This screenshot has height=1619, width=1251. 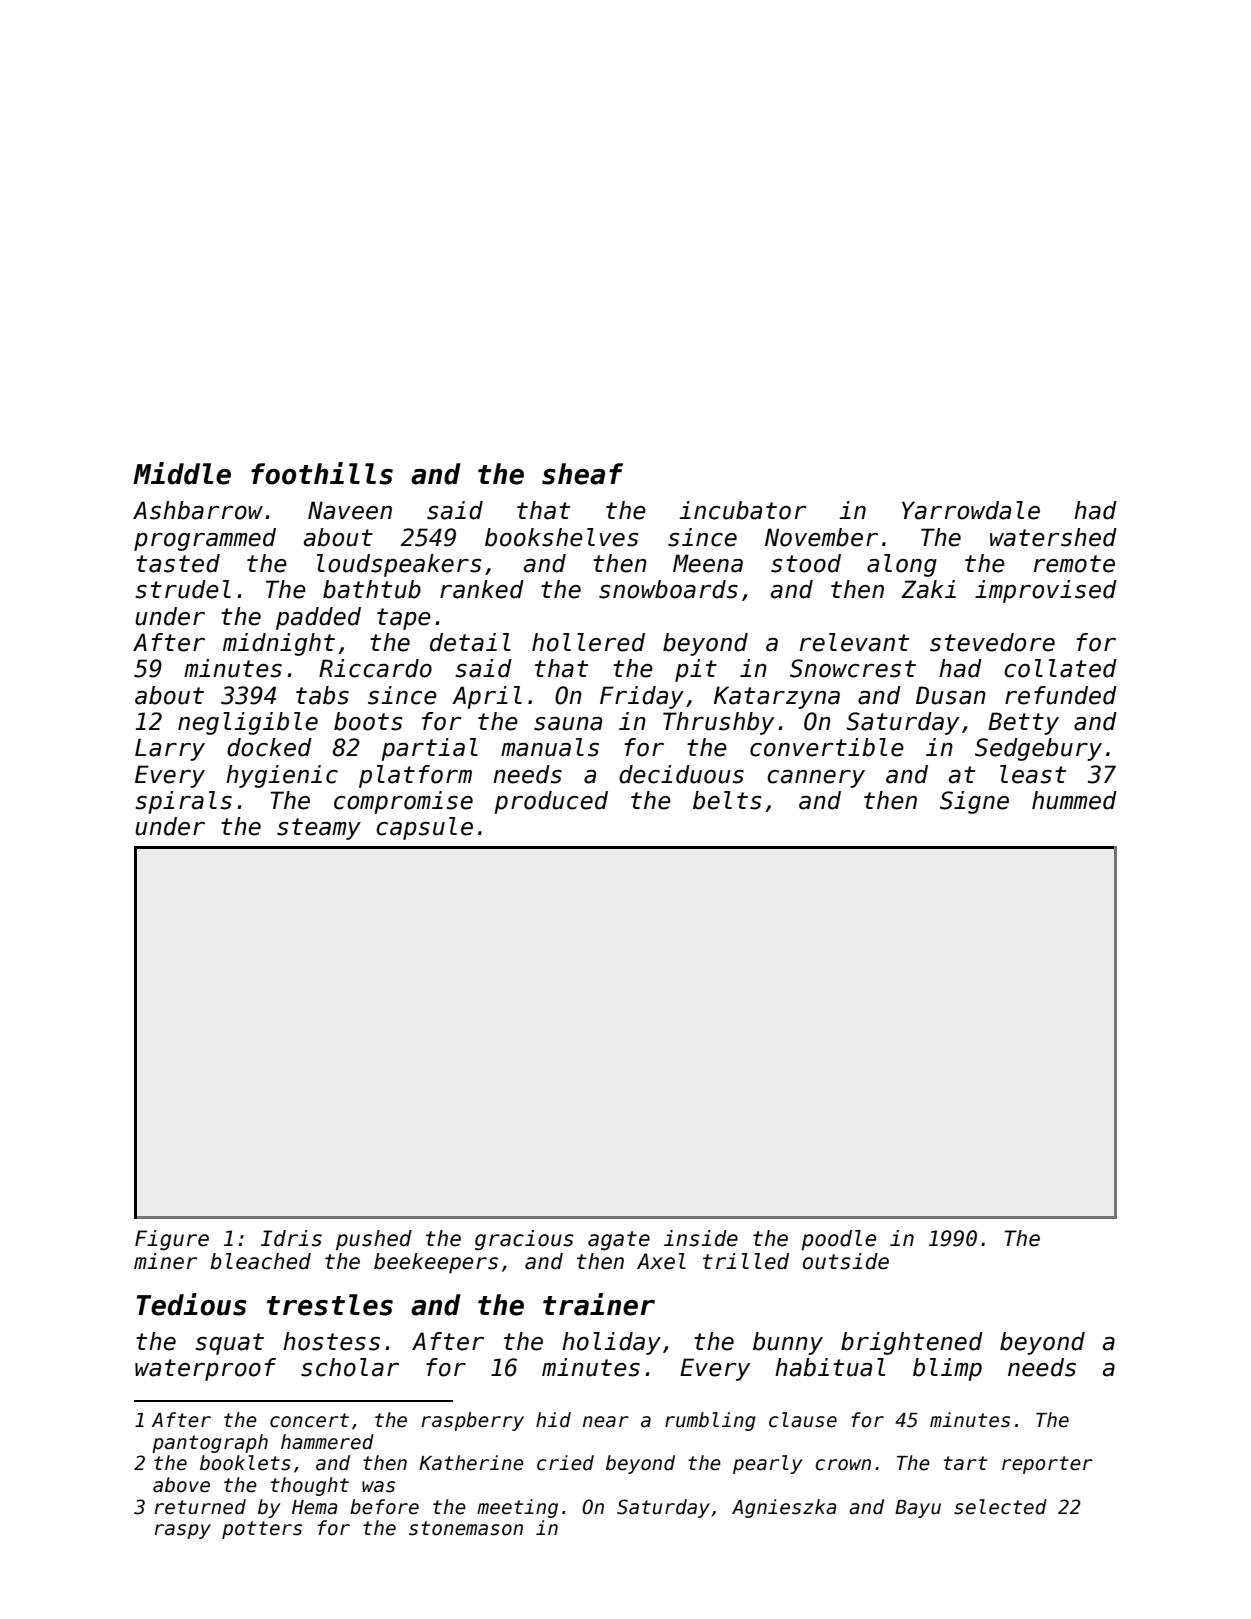 I want to click on sheaf, so click(x=582, y=474).
